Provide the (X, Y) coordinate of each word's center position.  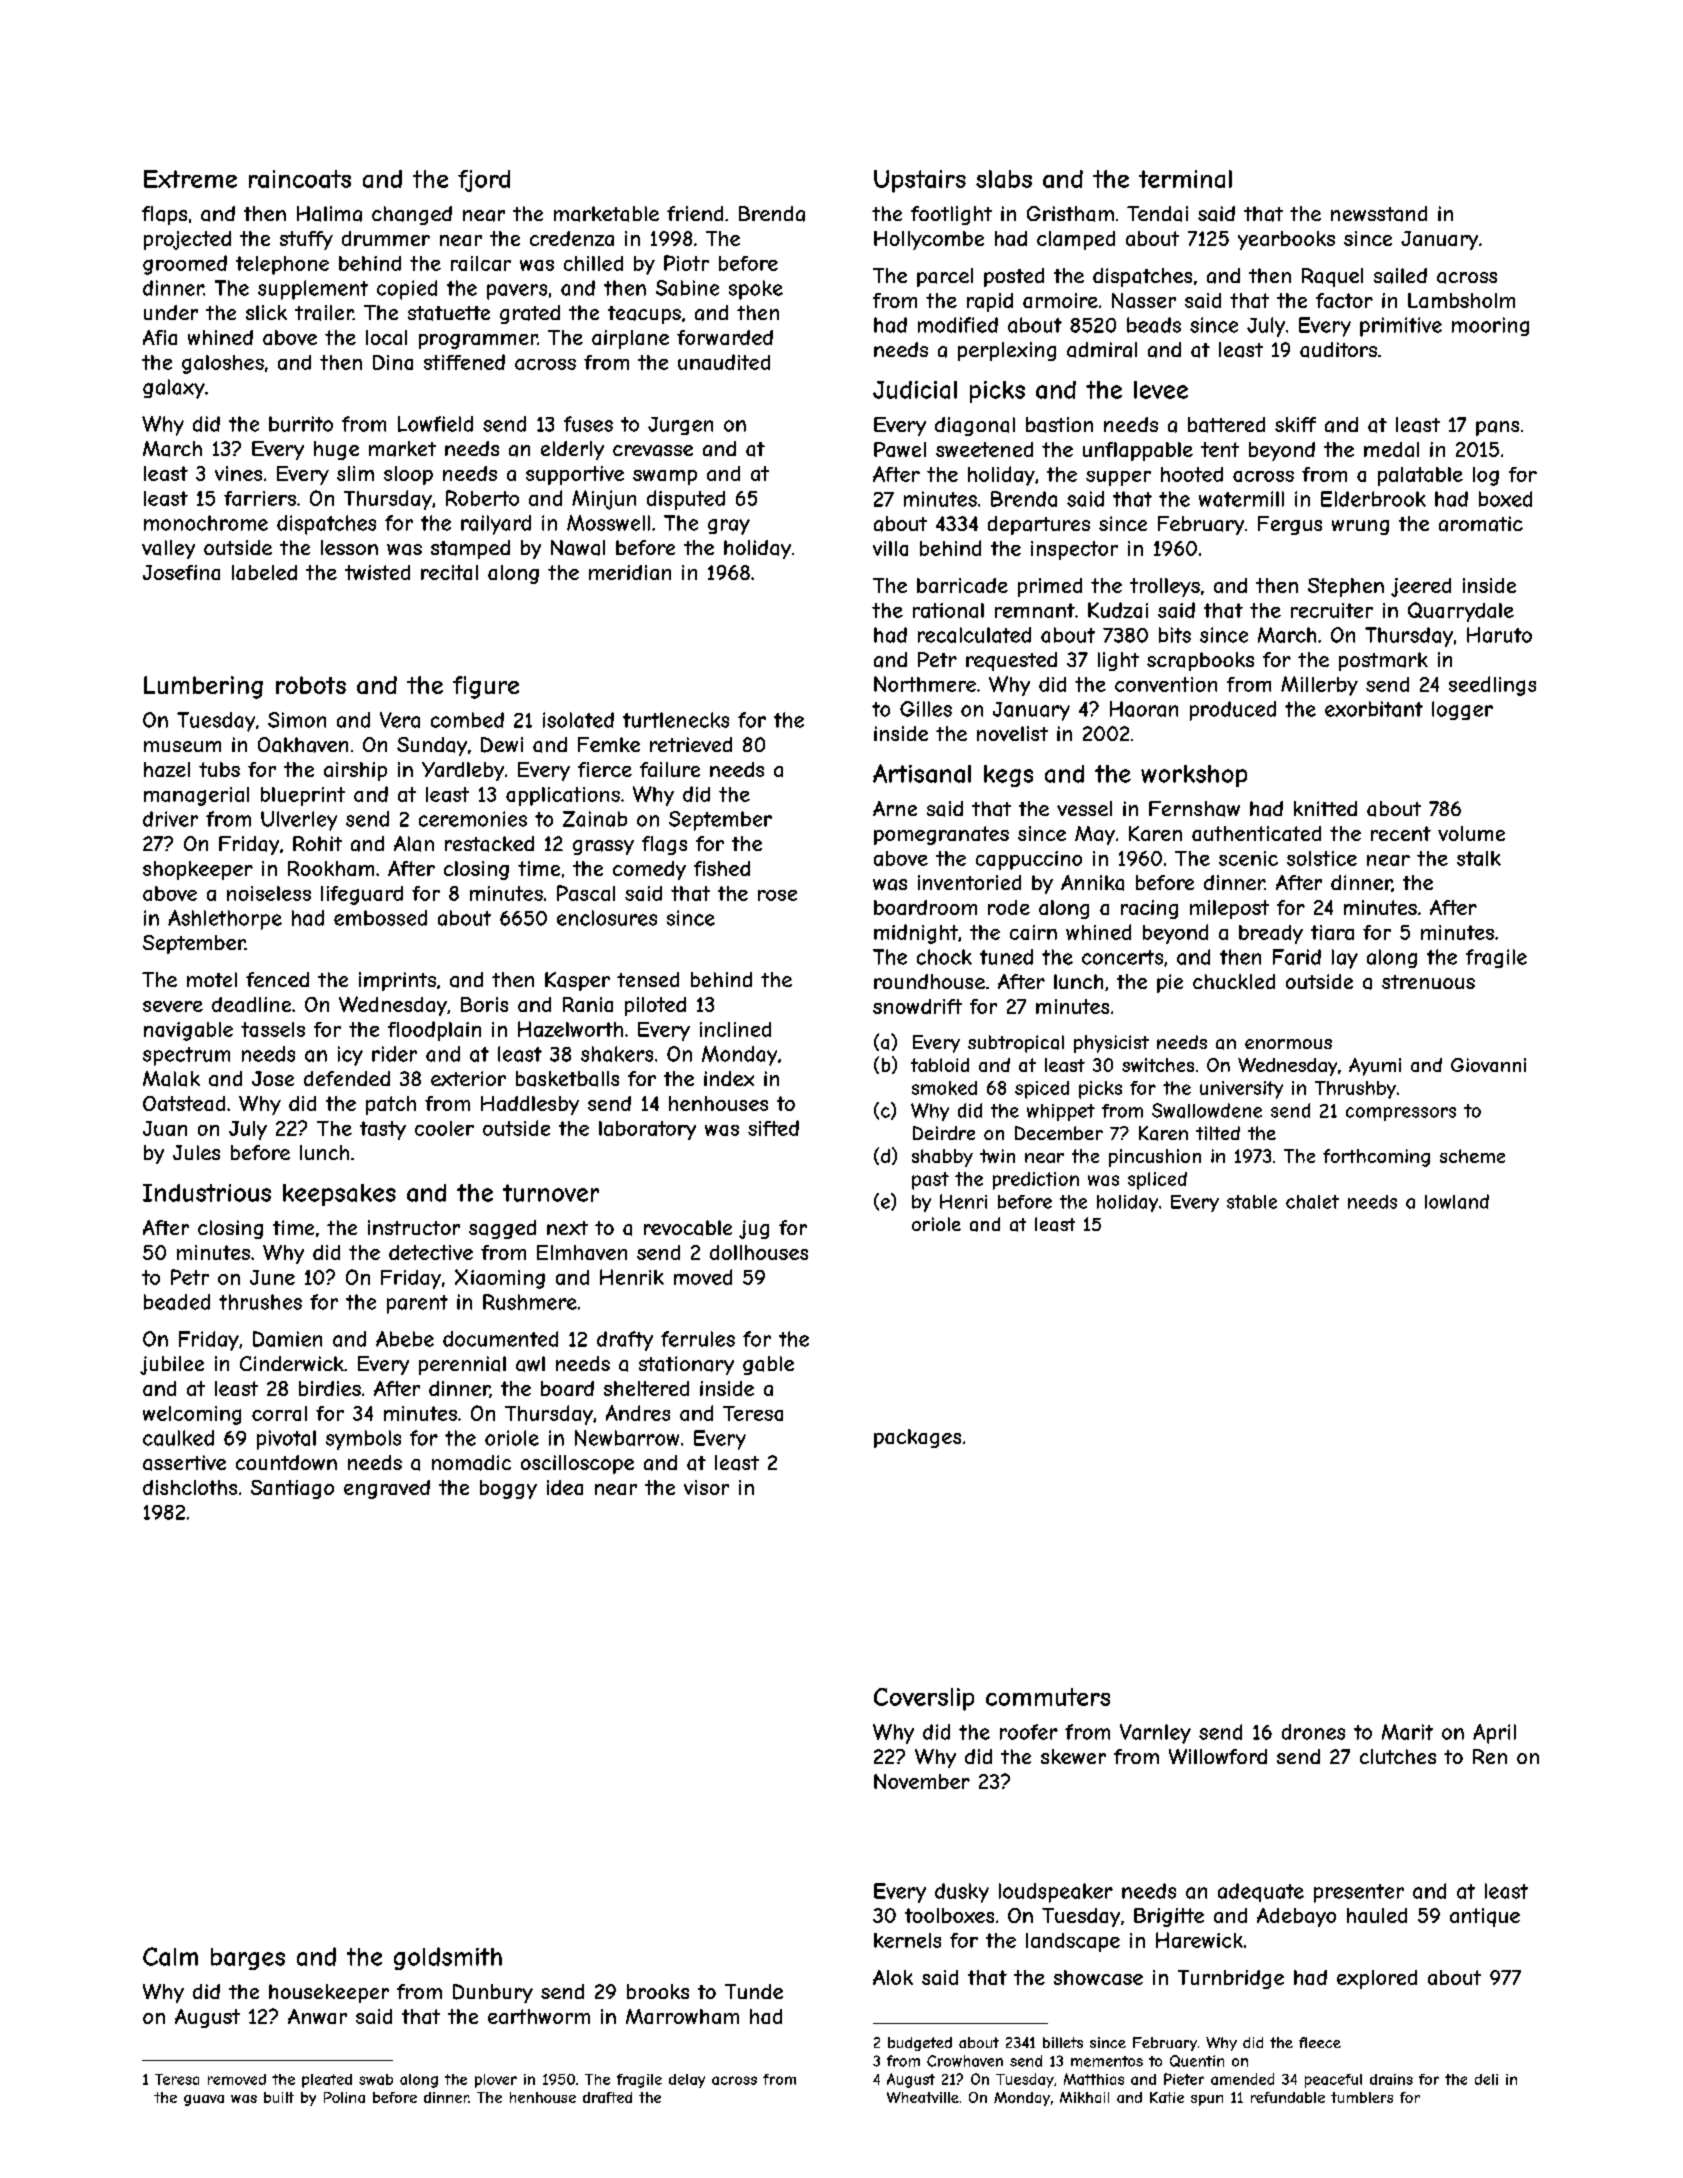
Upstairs (920, 181)
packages (917, 1438)
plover (496, 2081)
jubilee (172, 1365)
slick (266, 312)
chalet (1312, 1202)
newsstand (1379, 214)
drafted (607, 2097)
